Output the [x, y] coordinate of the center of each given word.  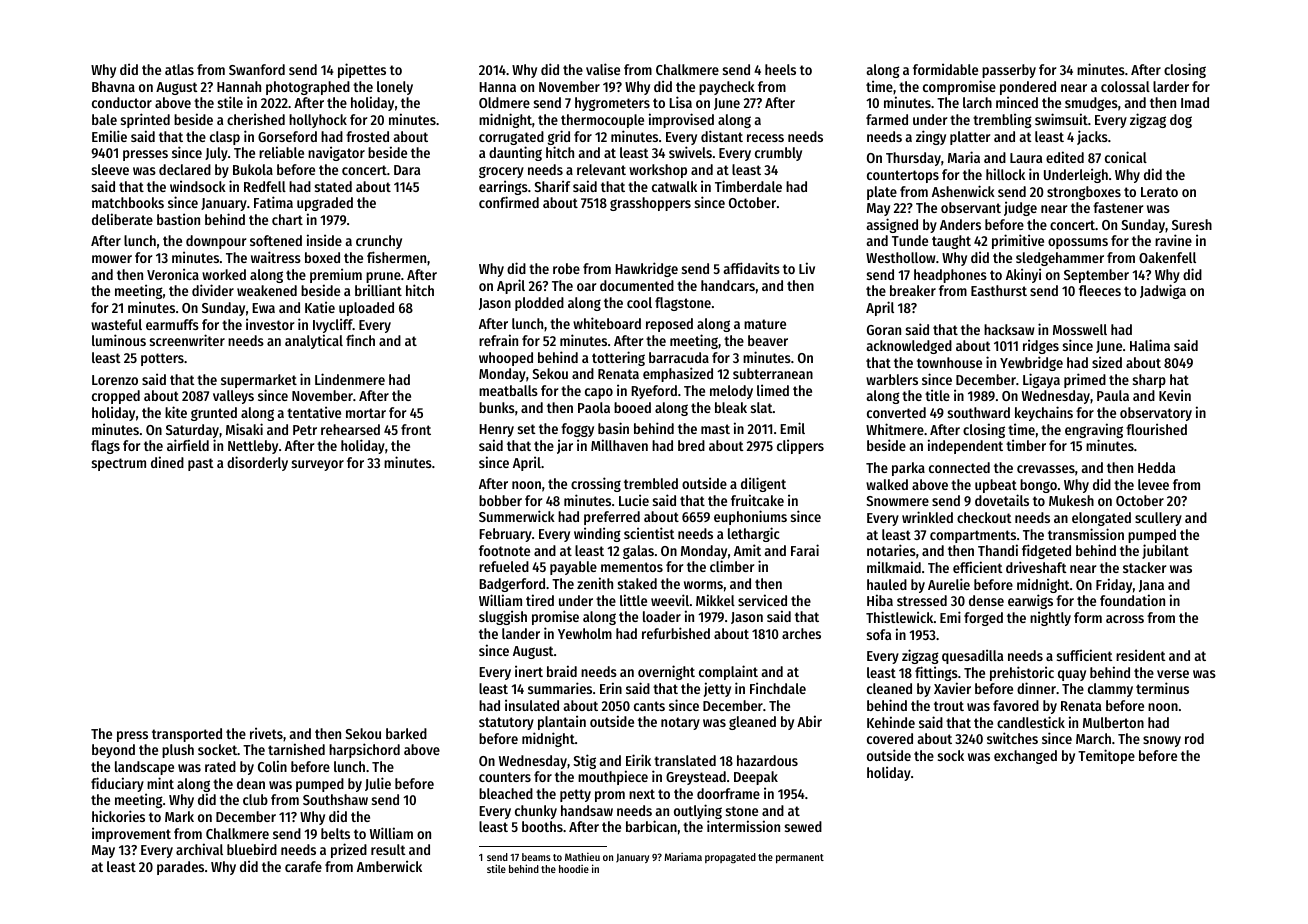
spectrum [119, 464]
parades [180, 868]
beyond [113, 751]
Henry [496, 430]
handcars [728, 285]
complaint [728, 672]
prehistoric [1022, 674]
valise [603, 69]
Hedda [1156, 467]
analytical [314, 341]
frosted [367, 136]
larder [1171, 86]
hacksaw [1009, 329]
